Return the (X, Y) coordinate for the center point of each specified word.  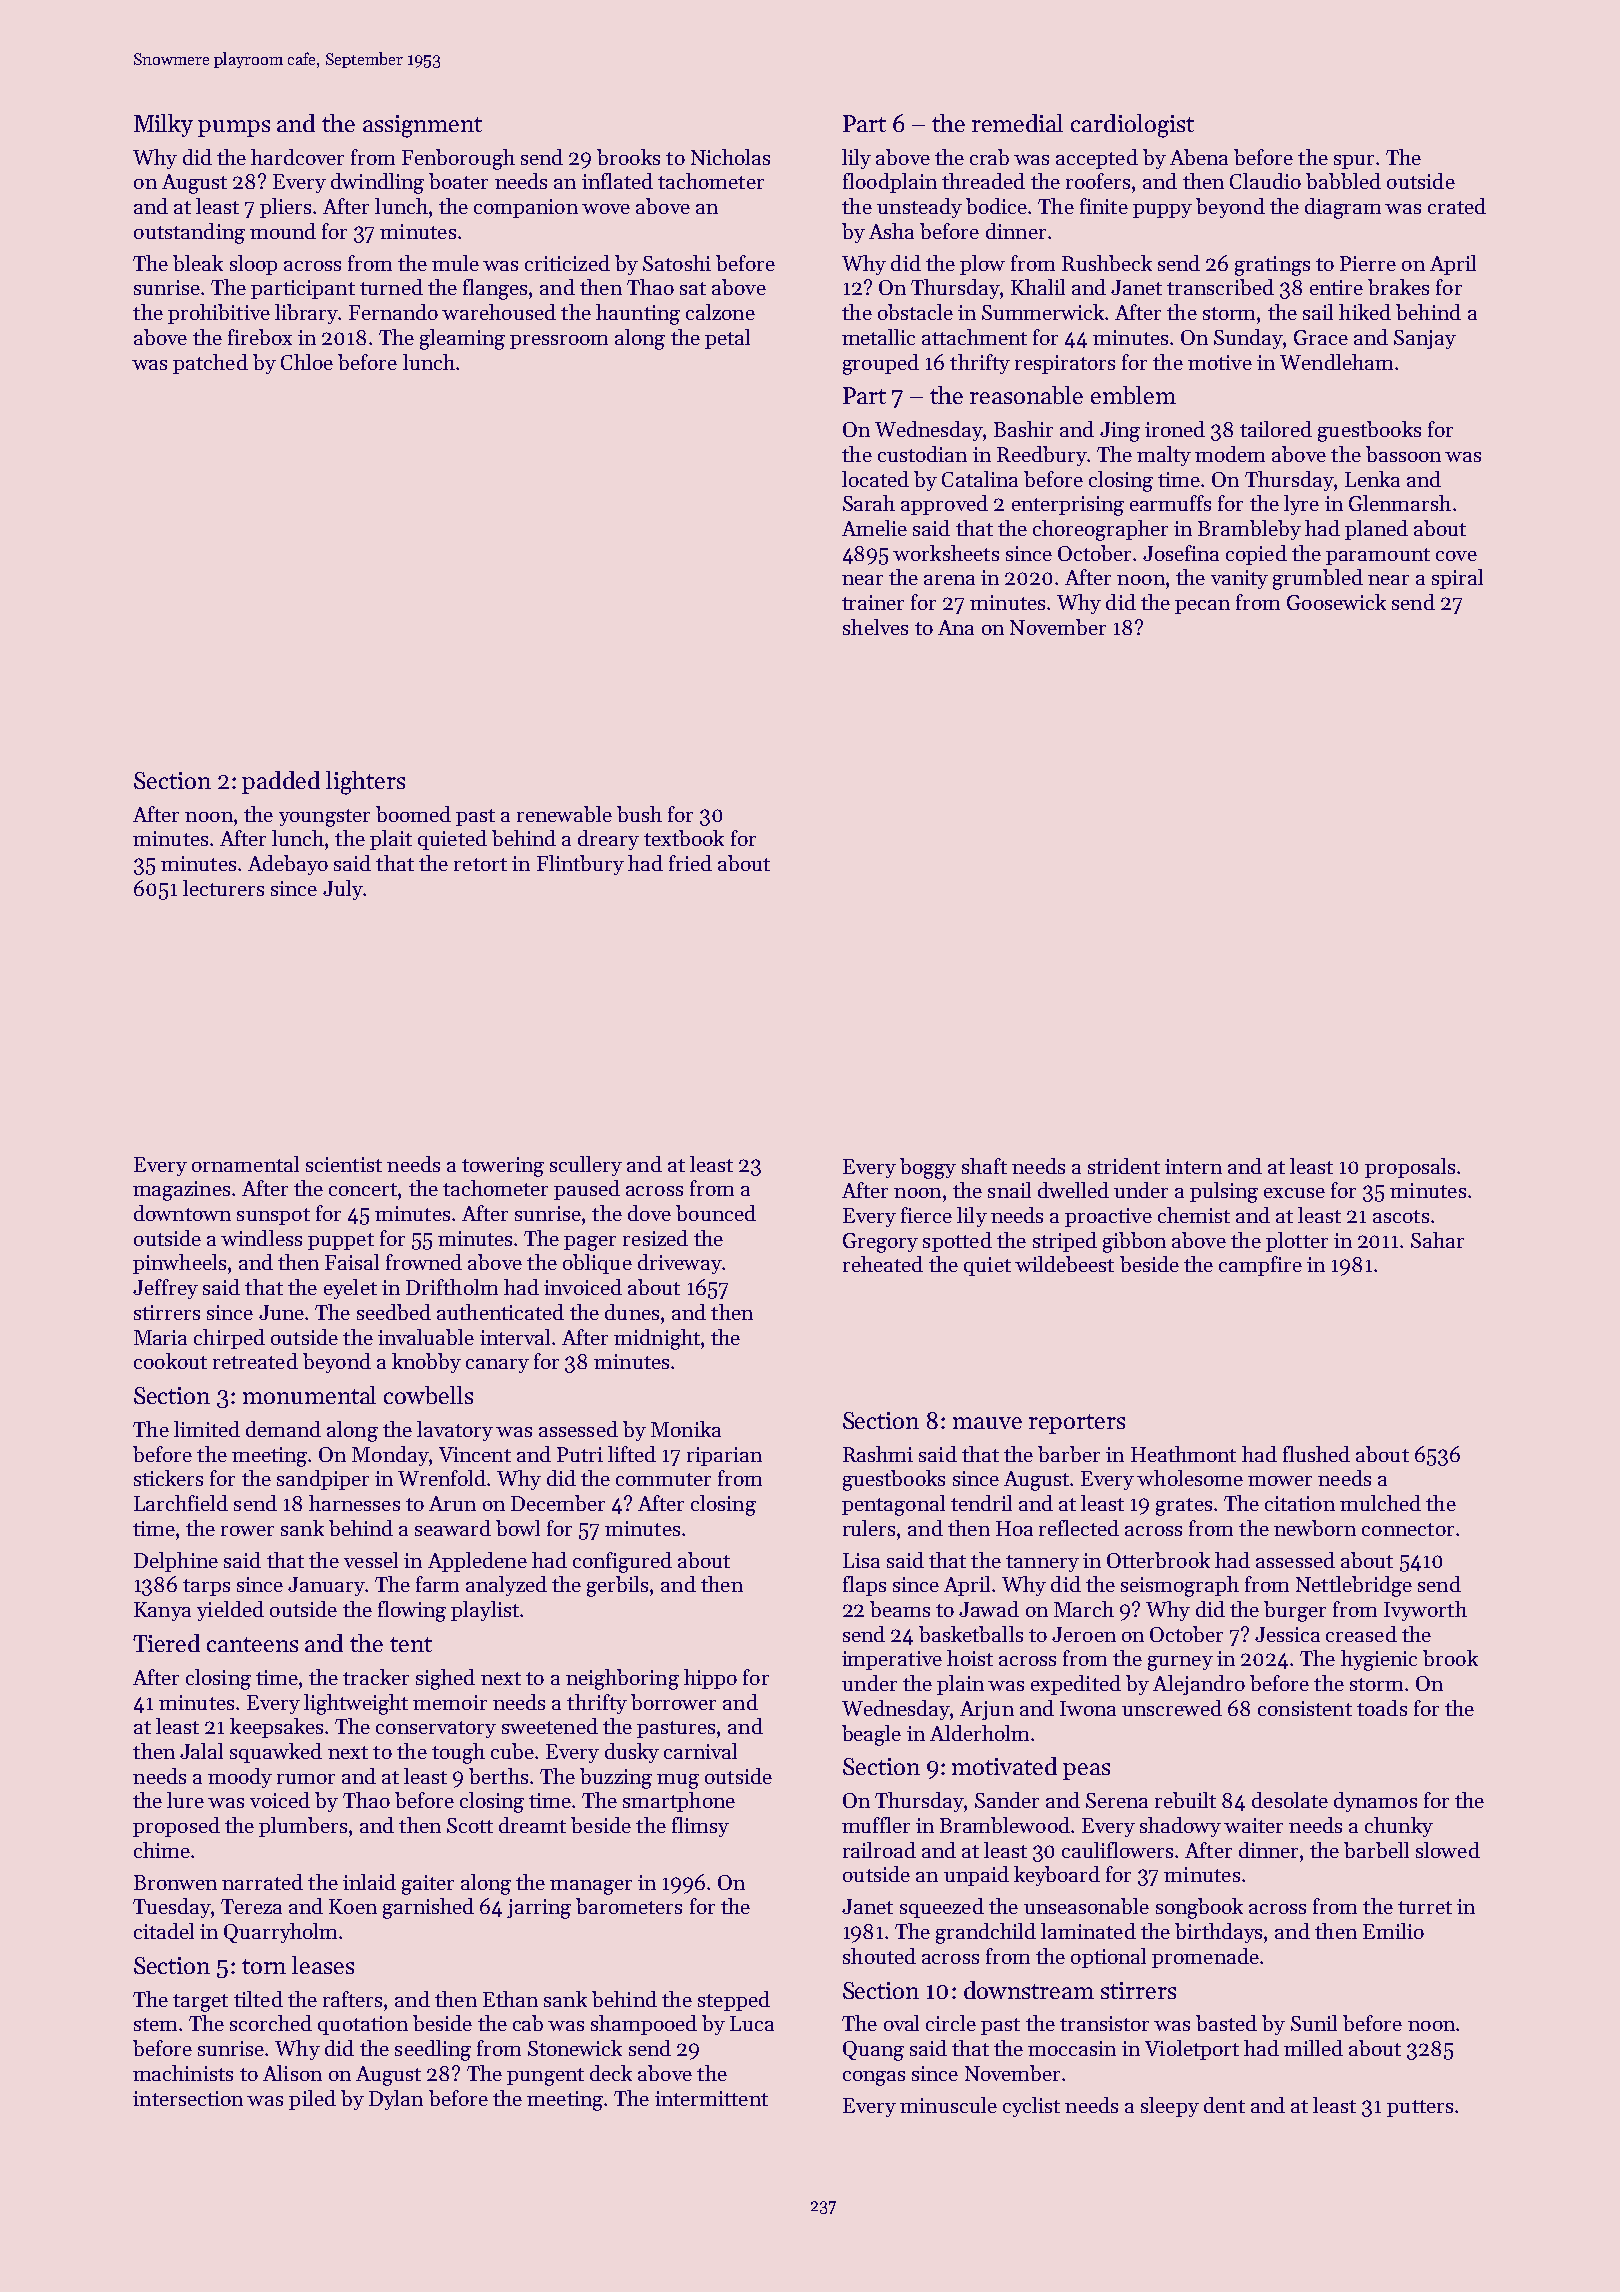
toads (1382, 1708)
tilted (258, 1999)
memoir (450, 1702)
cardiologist (1132, 126)
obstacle (915, 312)
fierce (926, 1215)
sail (1318, 312)
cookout (170, 1361)
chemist (1194, 1215)
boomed (413, 814)
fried (690, 863)
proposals (1410, 1168)
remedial (1017, 123)
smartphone (679, 1802)
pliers (285, 208)
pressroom (559, 342)
